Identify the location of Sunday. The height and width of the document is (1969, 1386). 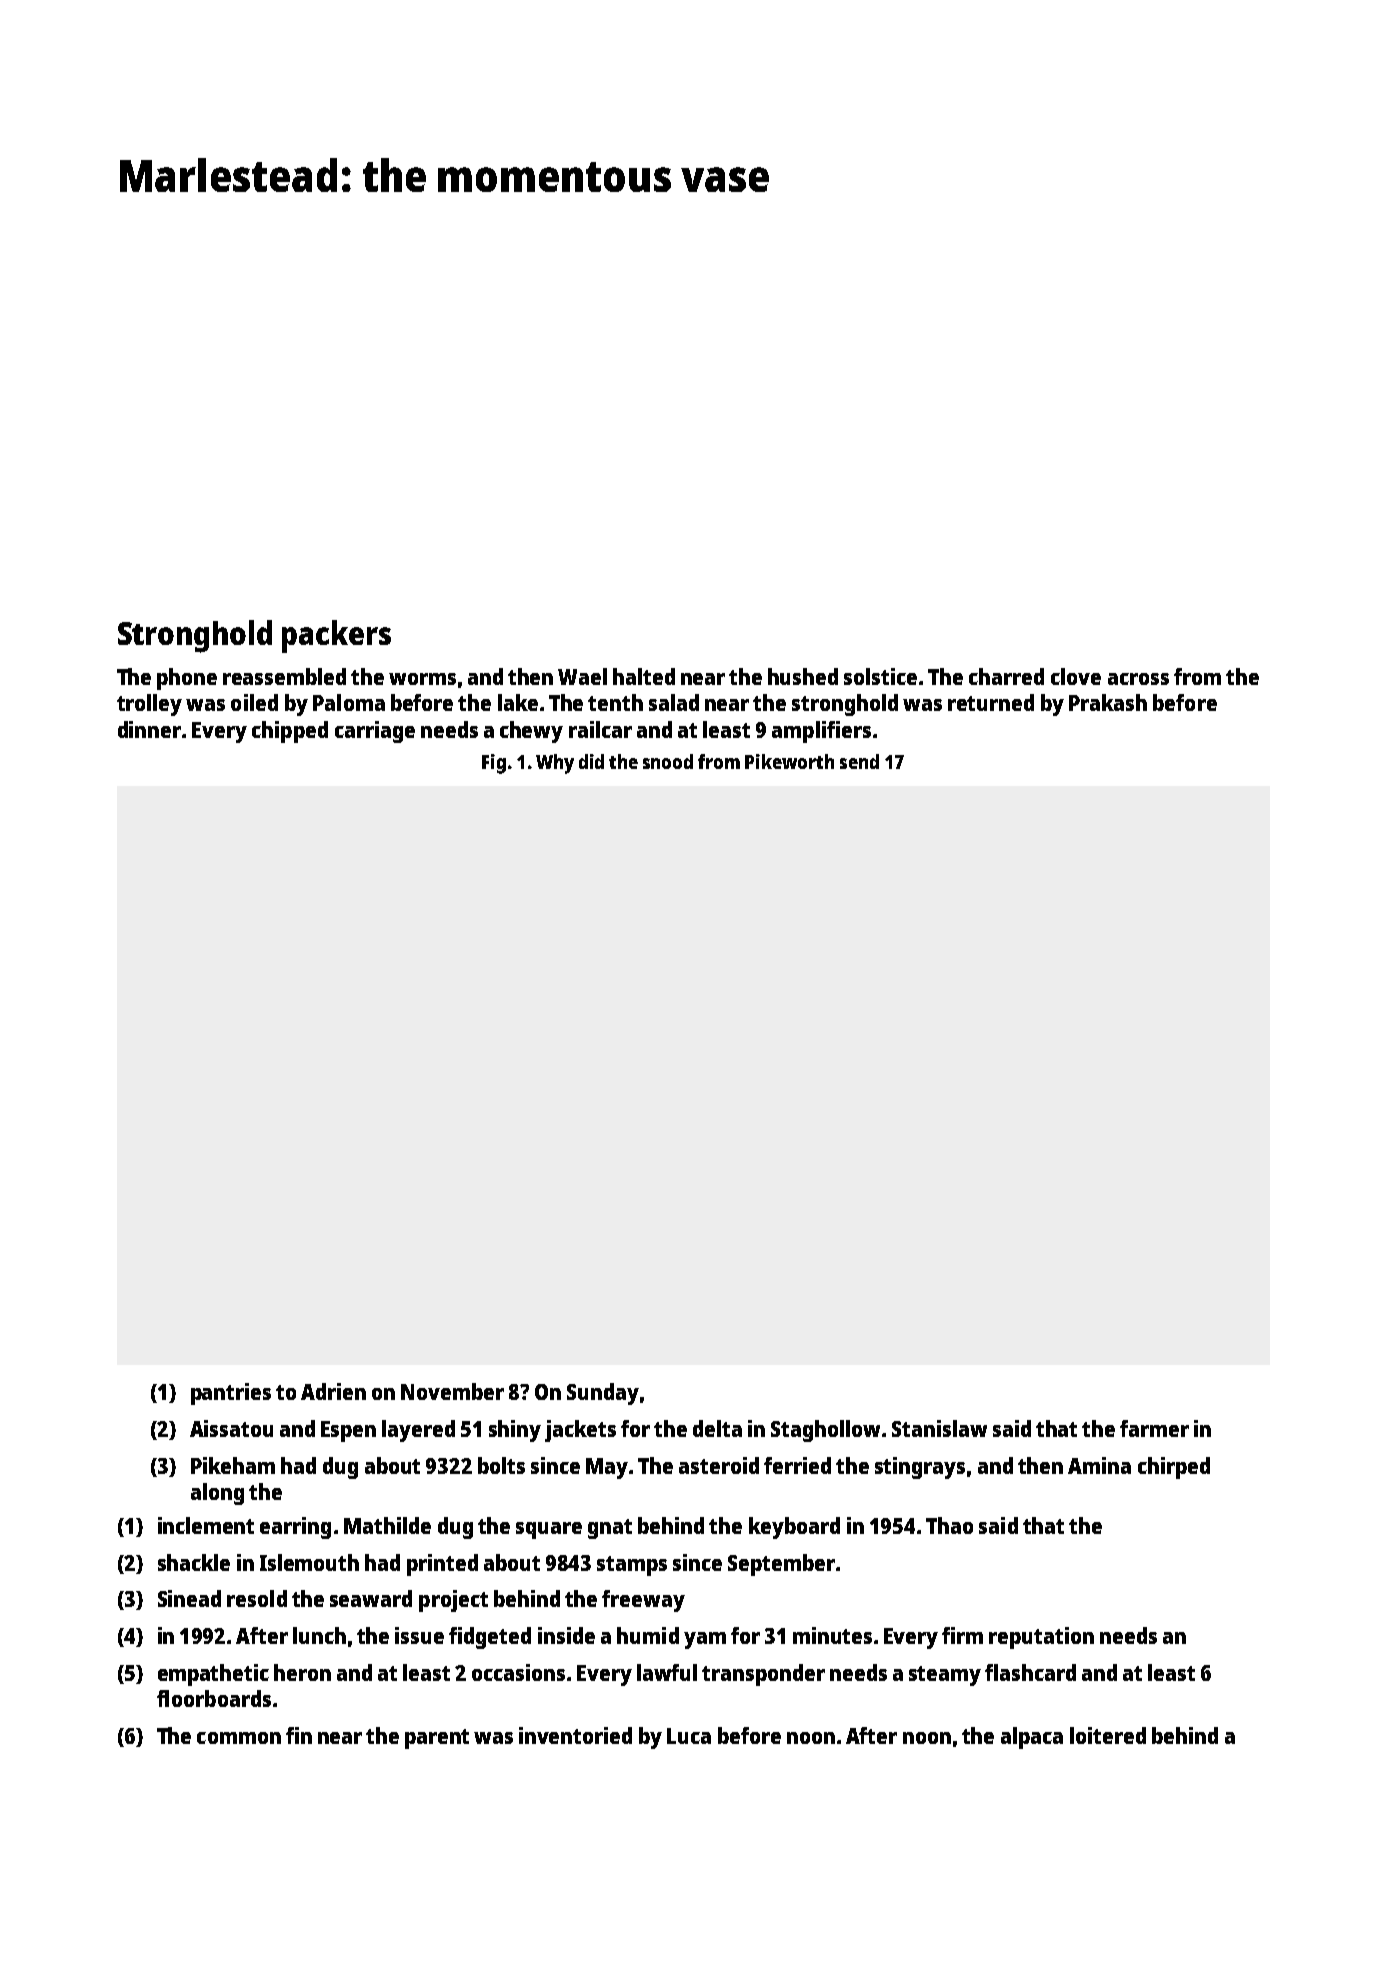
(603, 1394).
